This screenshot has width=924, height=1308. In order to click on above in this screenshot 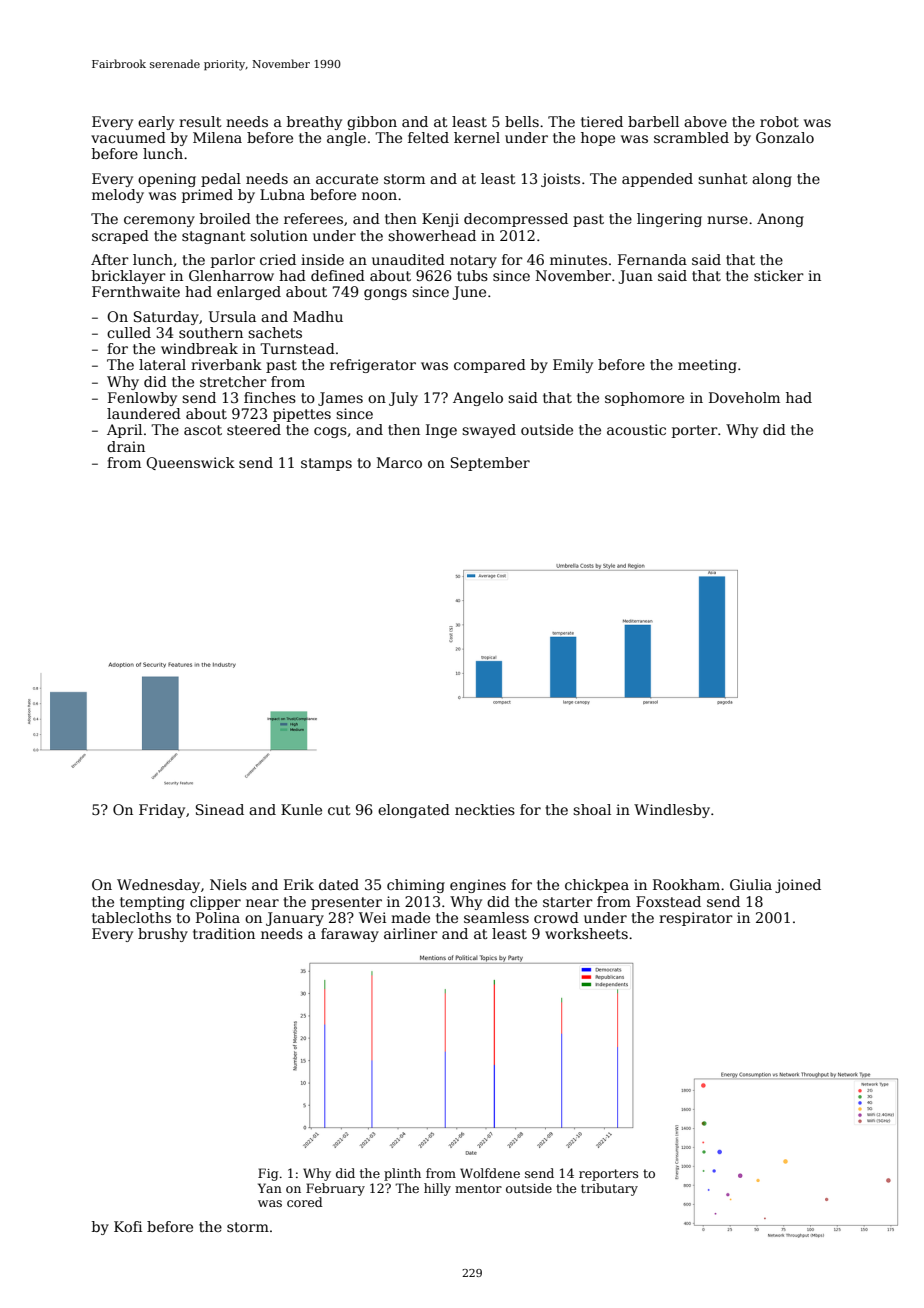, I will do `click(705, 121)`.
